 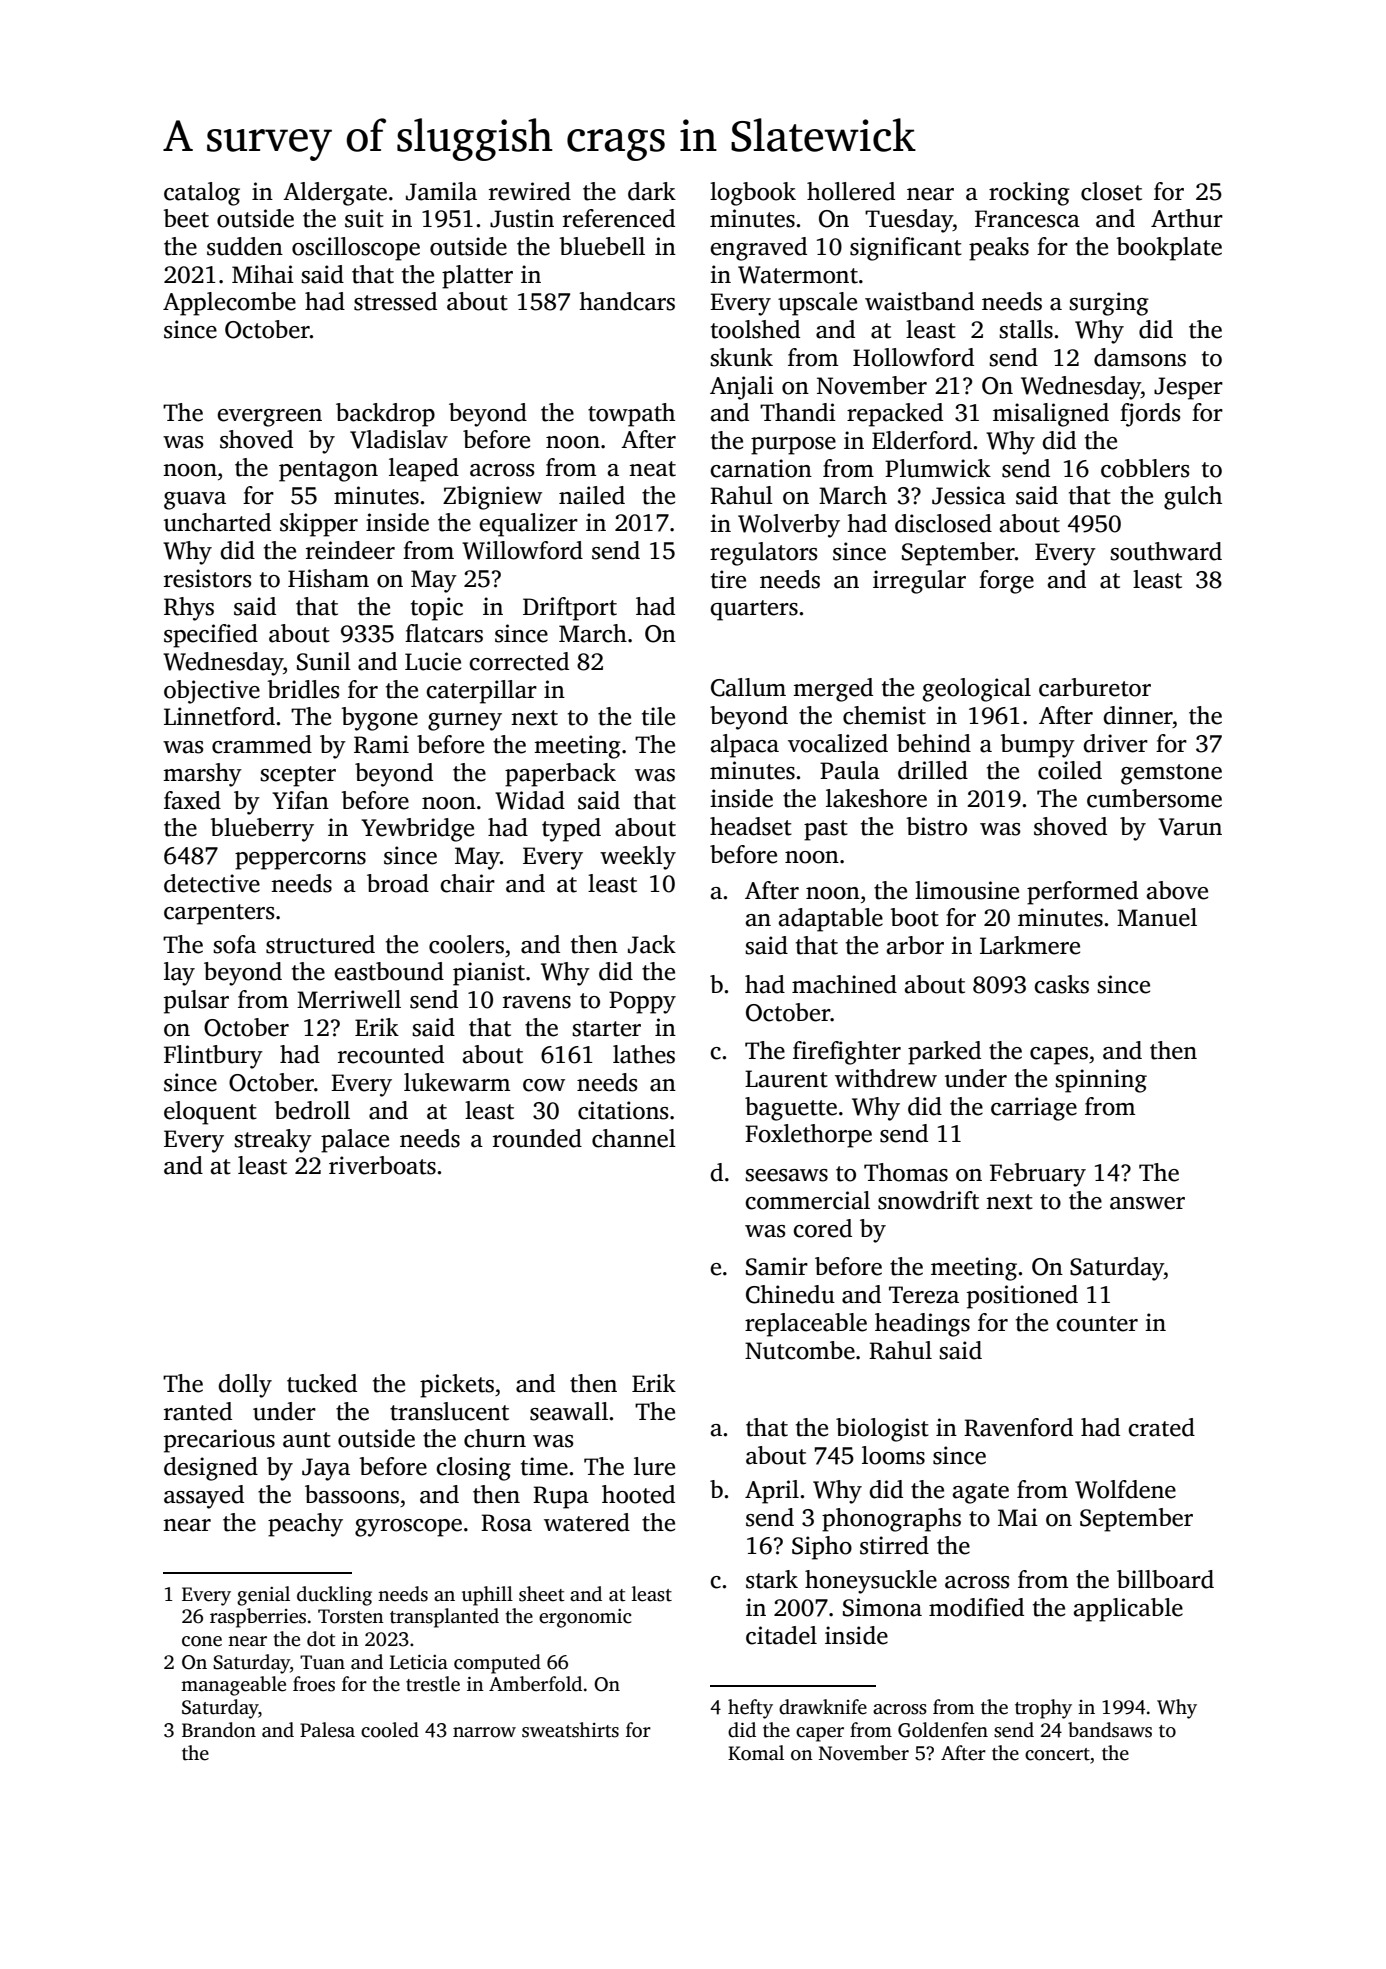 What do you see at coordinates (976, 1607) in the screenshot?
I see `modified` at bounding box center [976, 1607].
